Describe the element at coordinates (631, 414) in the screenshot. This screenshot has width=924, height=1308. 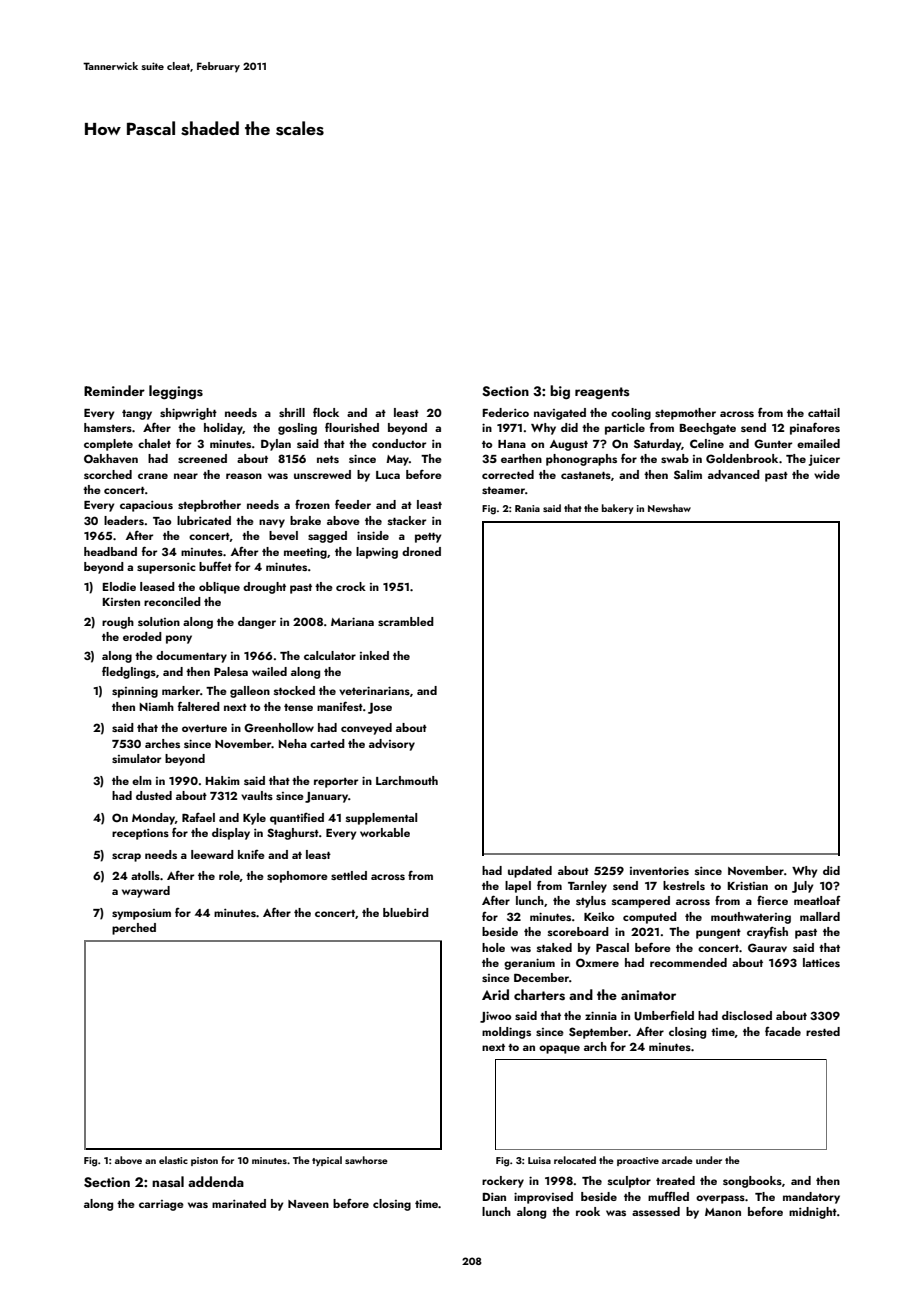
I see `cooling` at that location.
